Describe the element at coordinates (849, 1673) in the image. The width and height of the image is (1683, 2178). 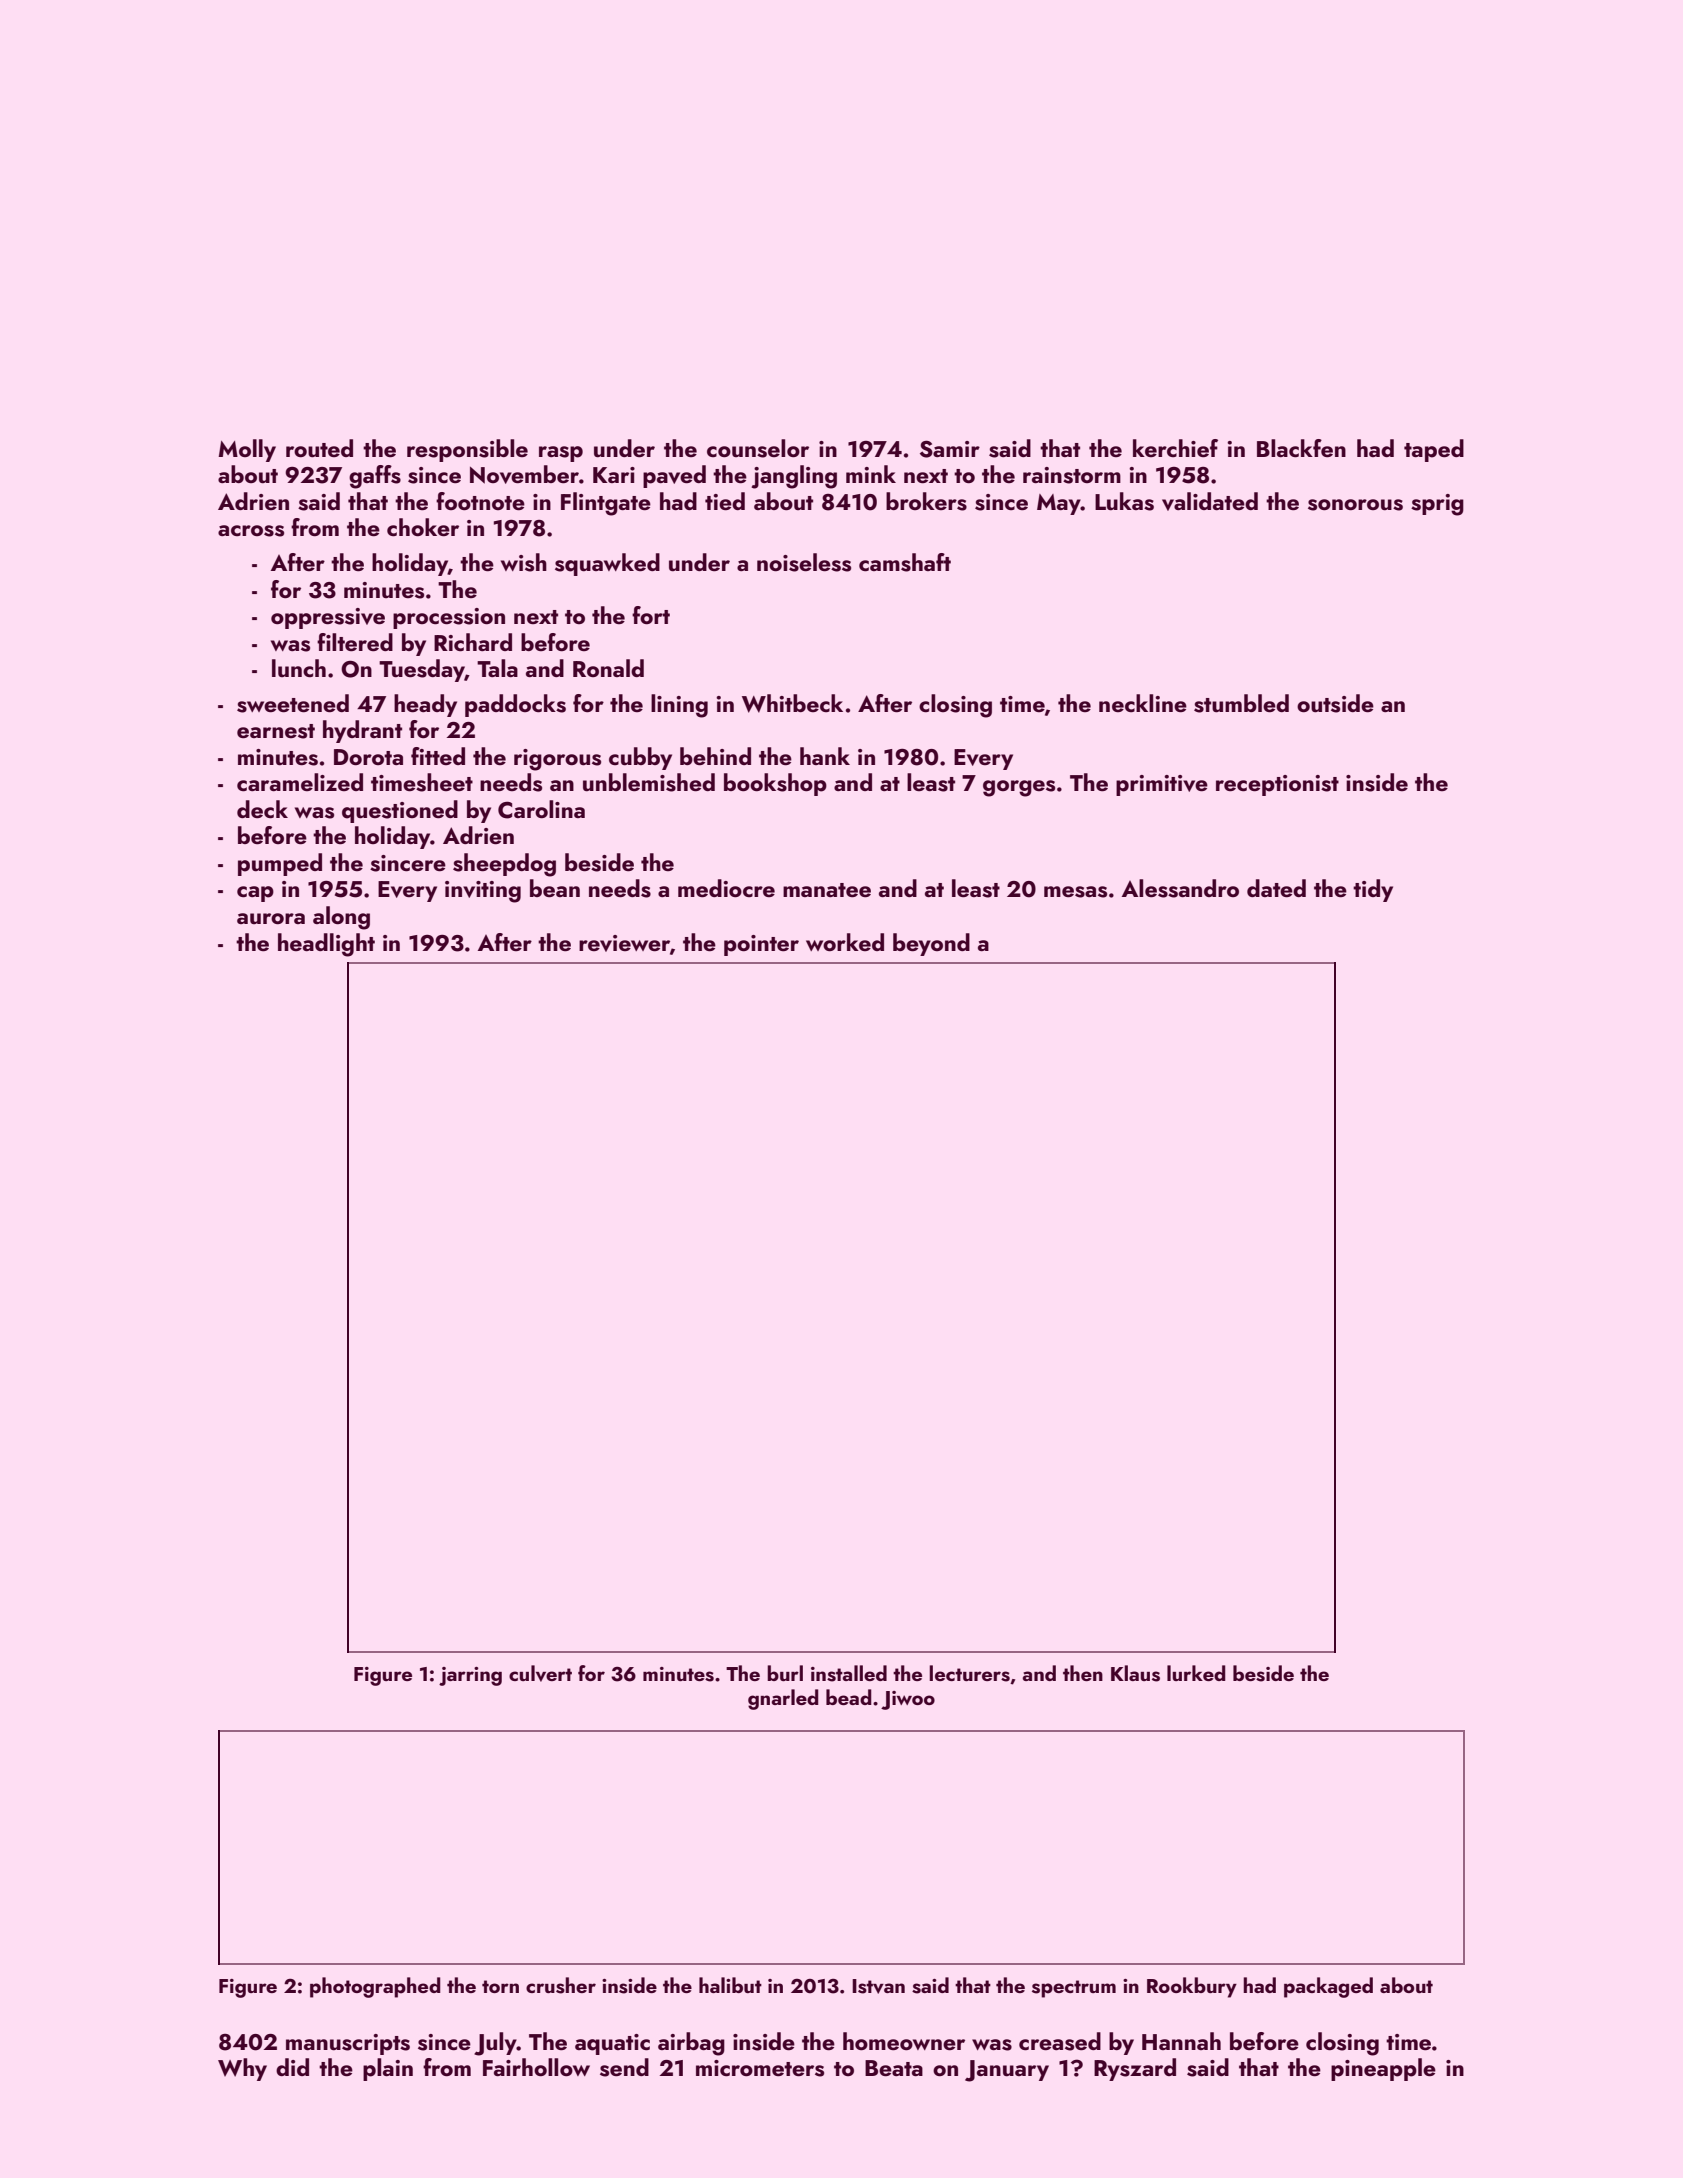
I see `installed` at that location.
